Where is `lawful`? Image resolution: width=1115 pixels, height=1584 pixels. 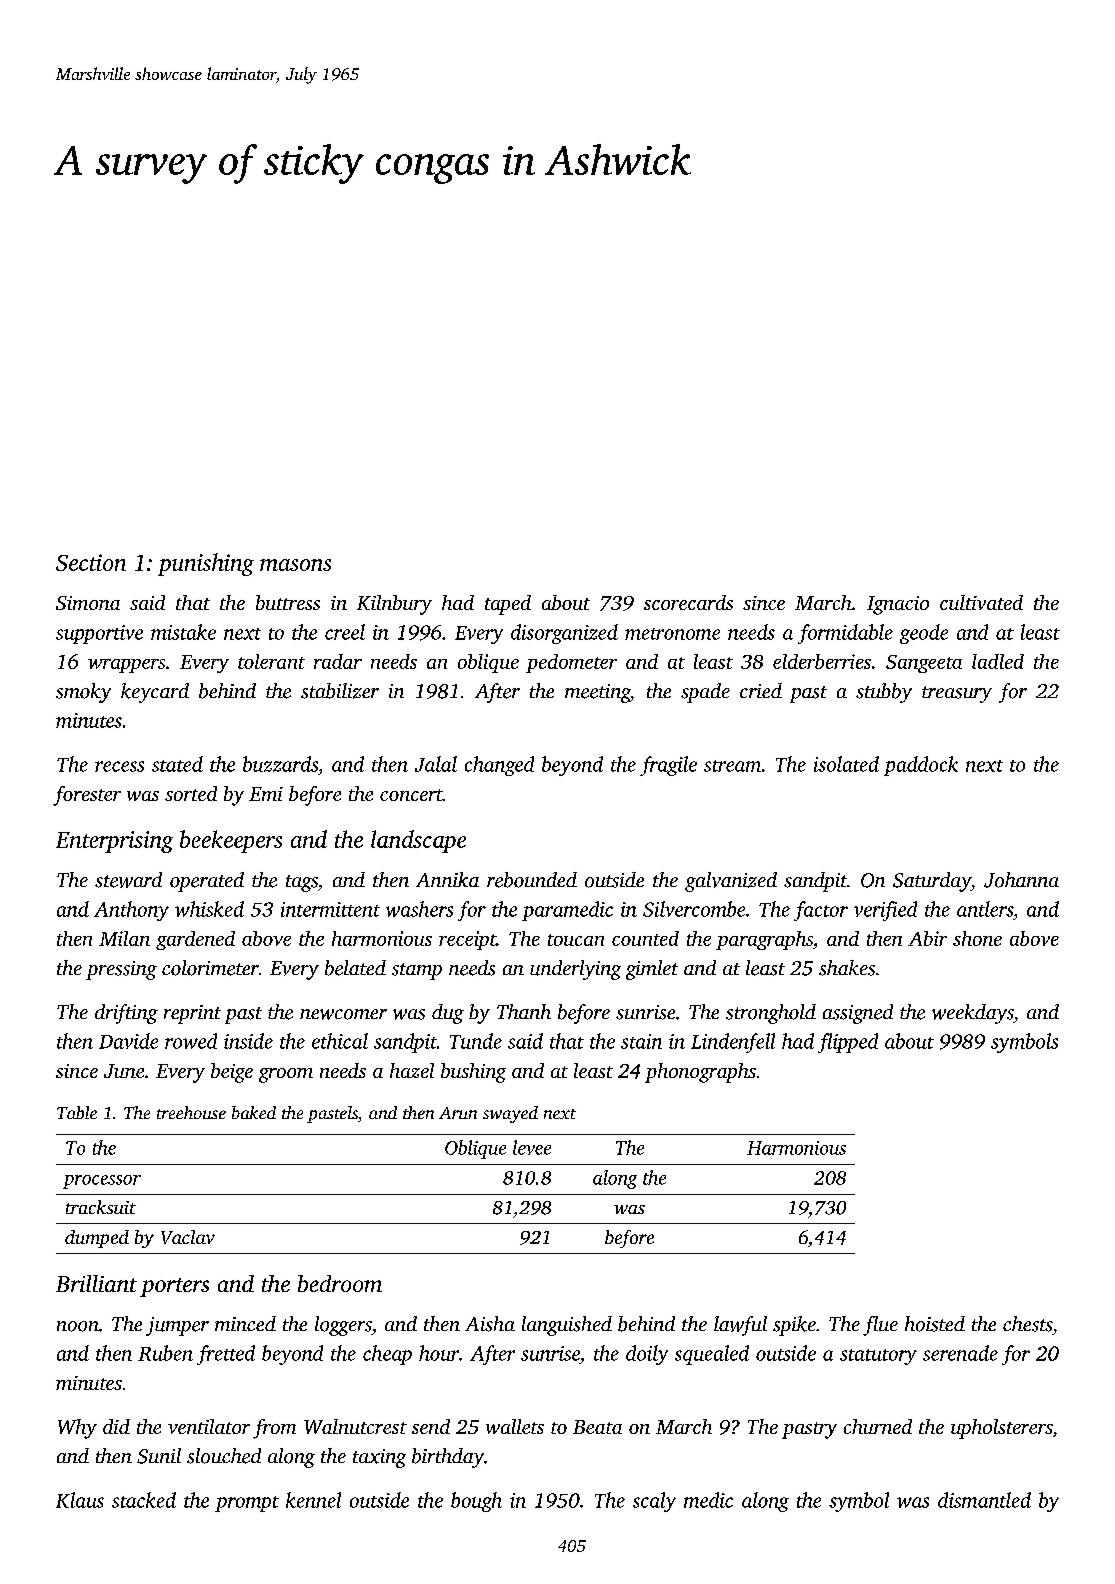 lawful is located at coordinates (740, 1326).
